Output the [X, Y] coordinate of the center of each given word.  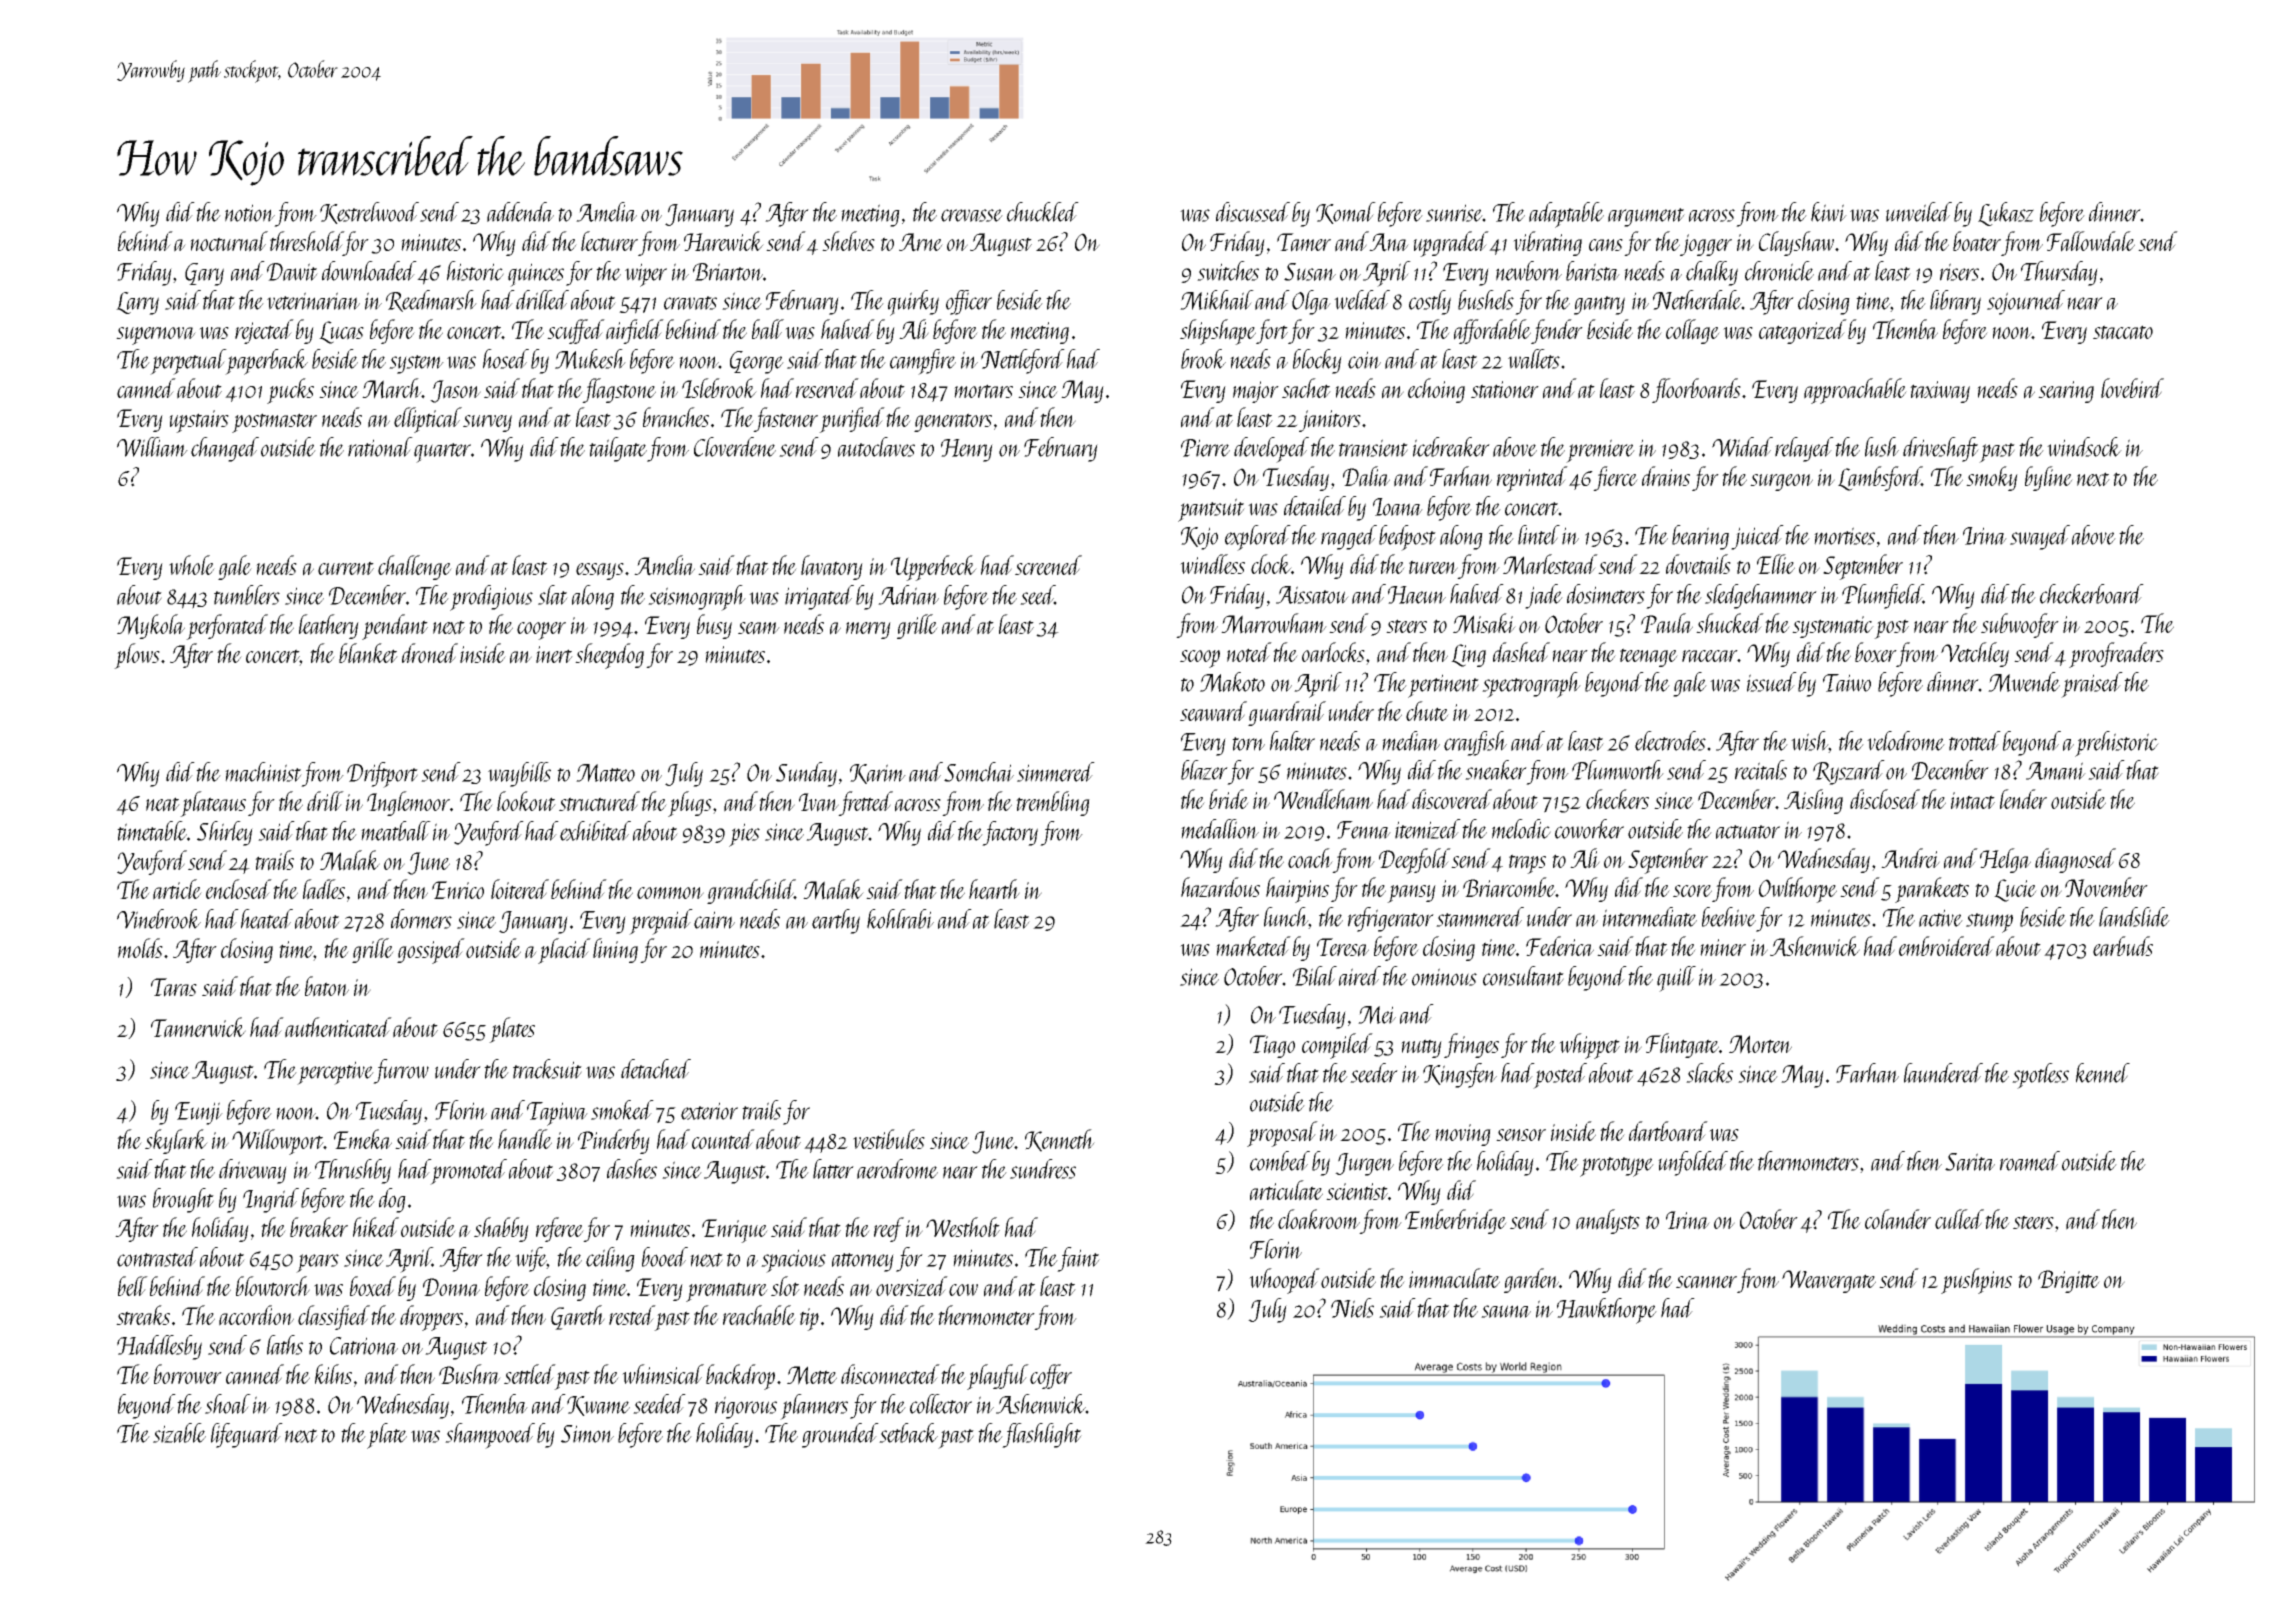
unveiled [1919, 212]
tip [809, 1319]
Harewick [724, 241]
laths [285, 1345]
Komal [1346, 213]
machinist [263, 772]
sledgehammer [1761, 596]
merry [868, 630]
